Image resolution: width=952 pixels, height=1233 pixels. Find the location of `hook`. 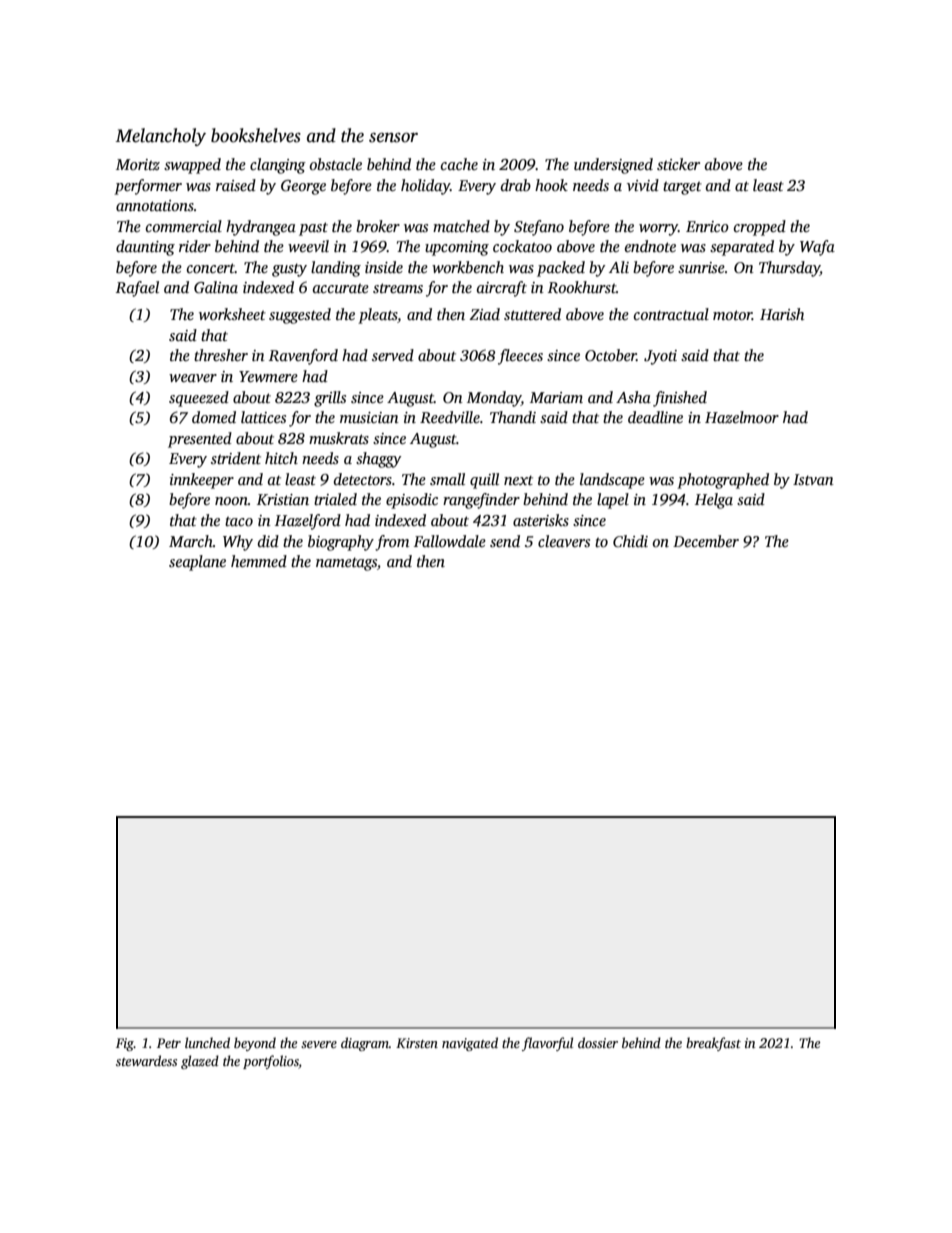

hook is located at coordinates (551, 185).
